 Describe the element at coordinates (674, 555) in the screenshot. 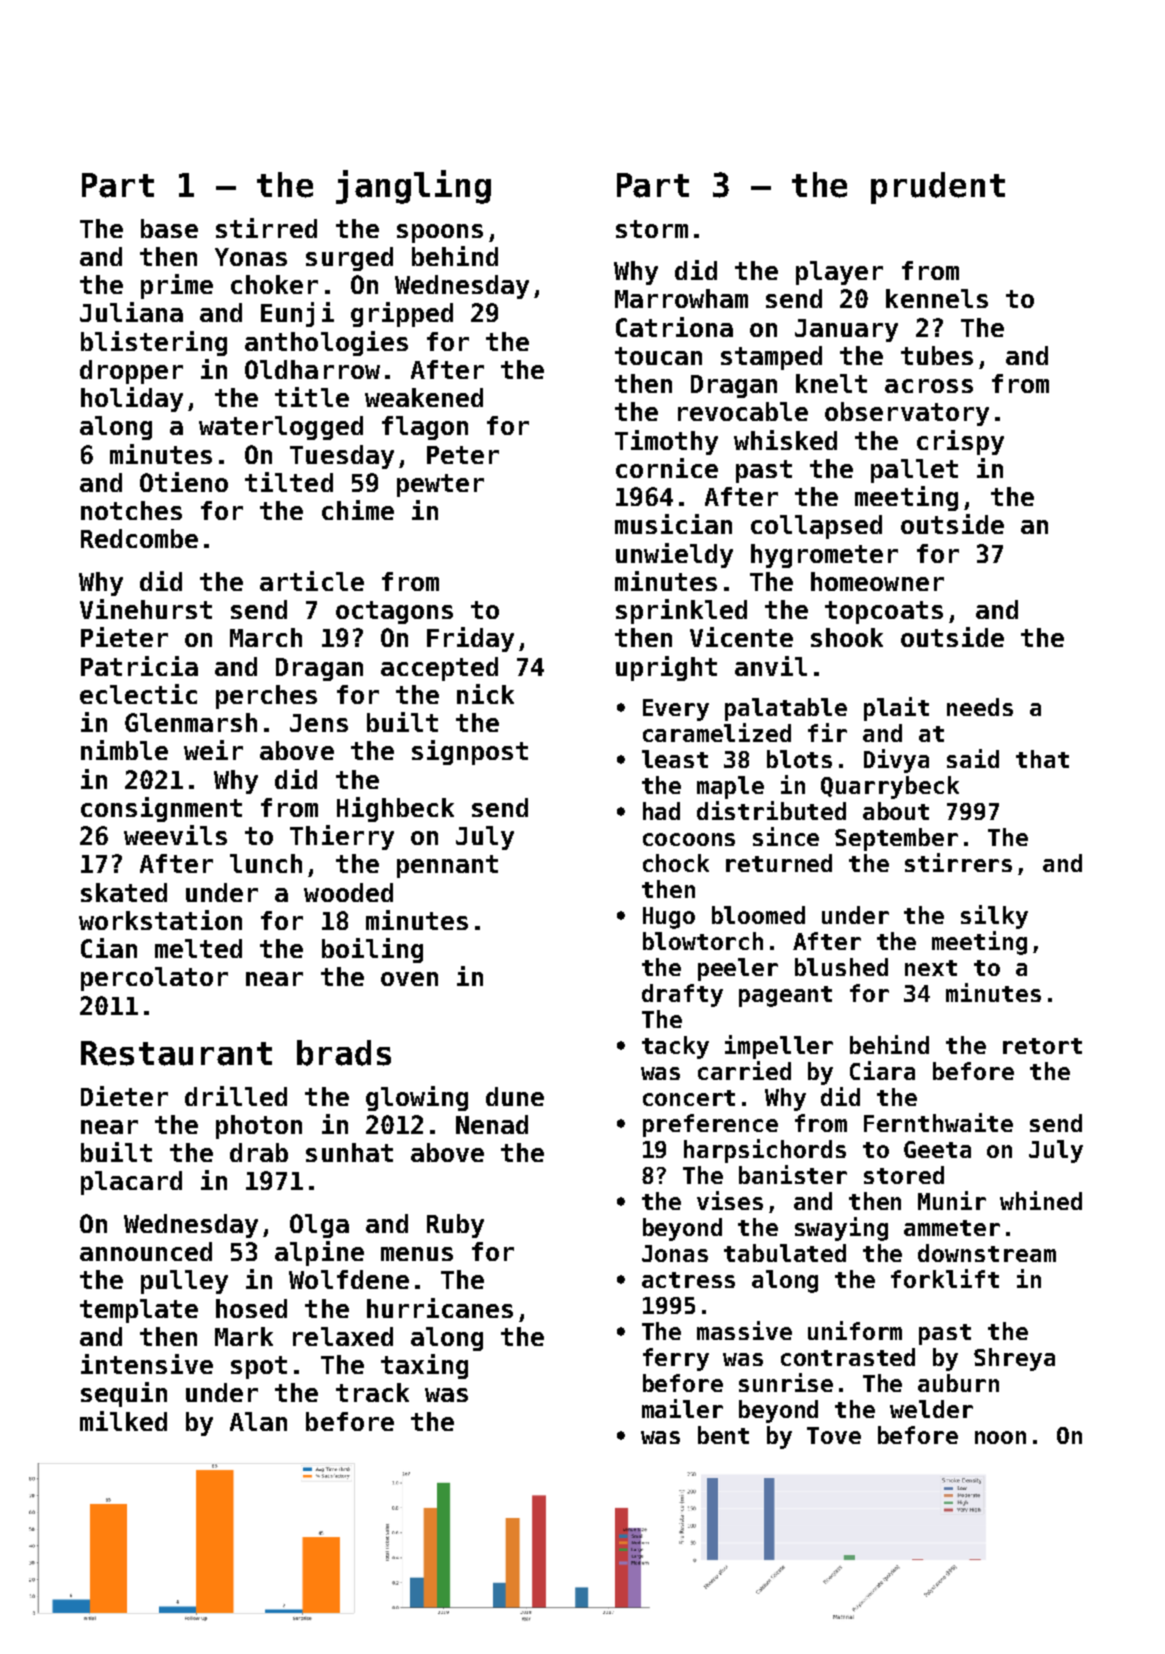

I see `unwieldy` at that location.
